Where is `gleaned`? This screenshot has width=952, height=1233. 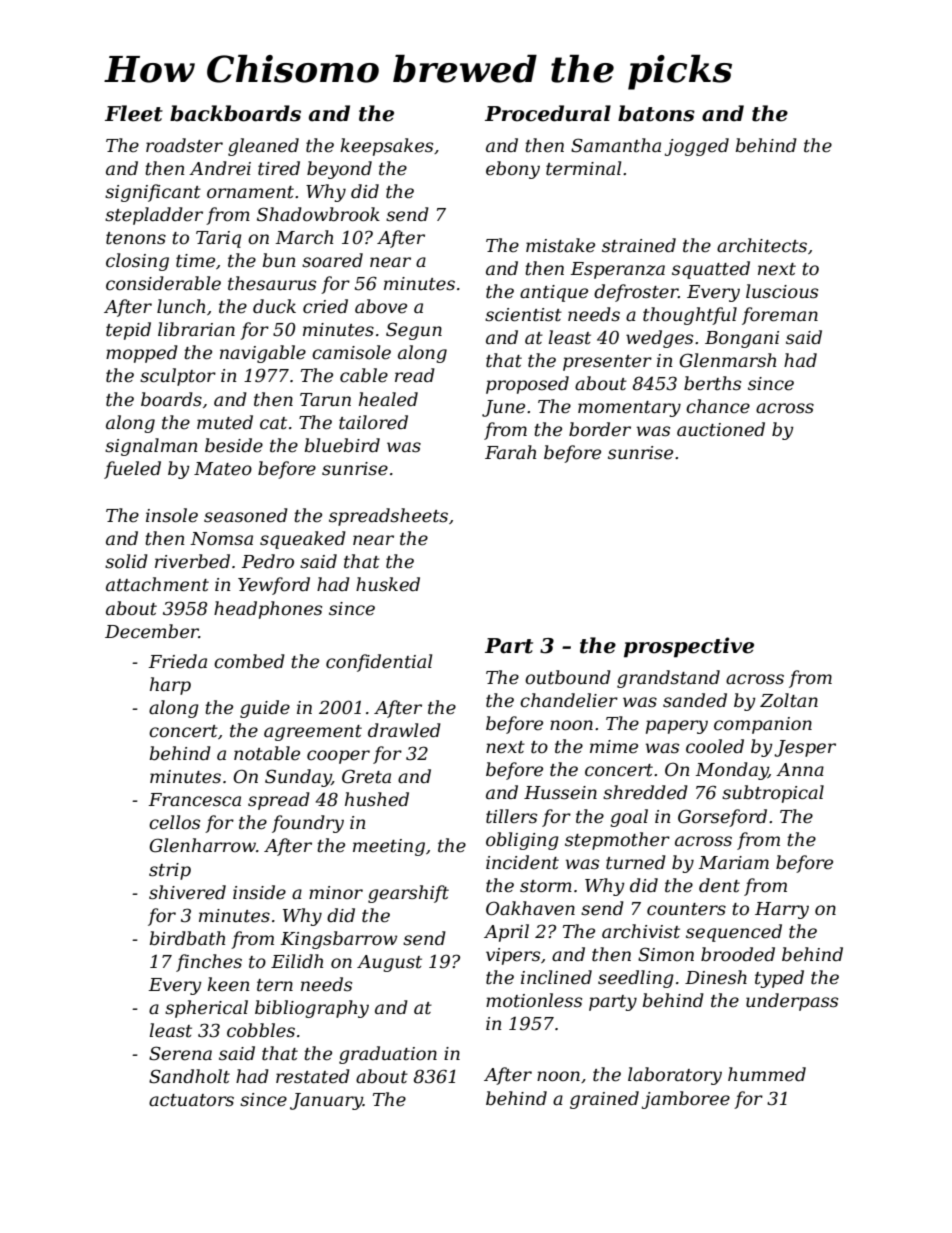
gleaned is located at coordinates (263, 147).
